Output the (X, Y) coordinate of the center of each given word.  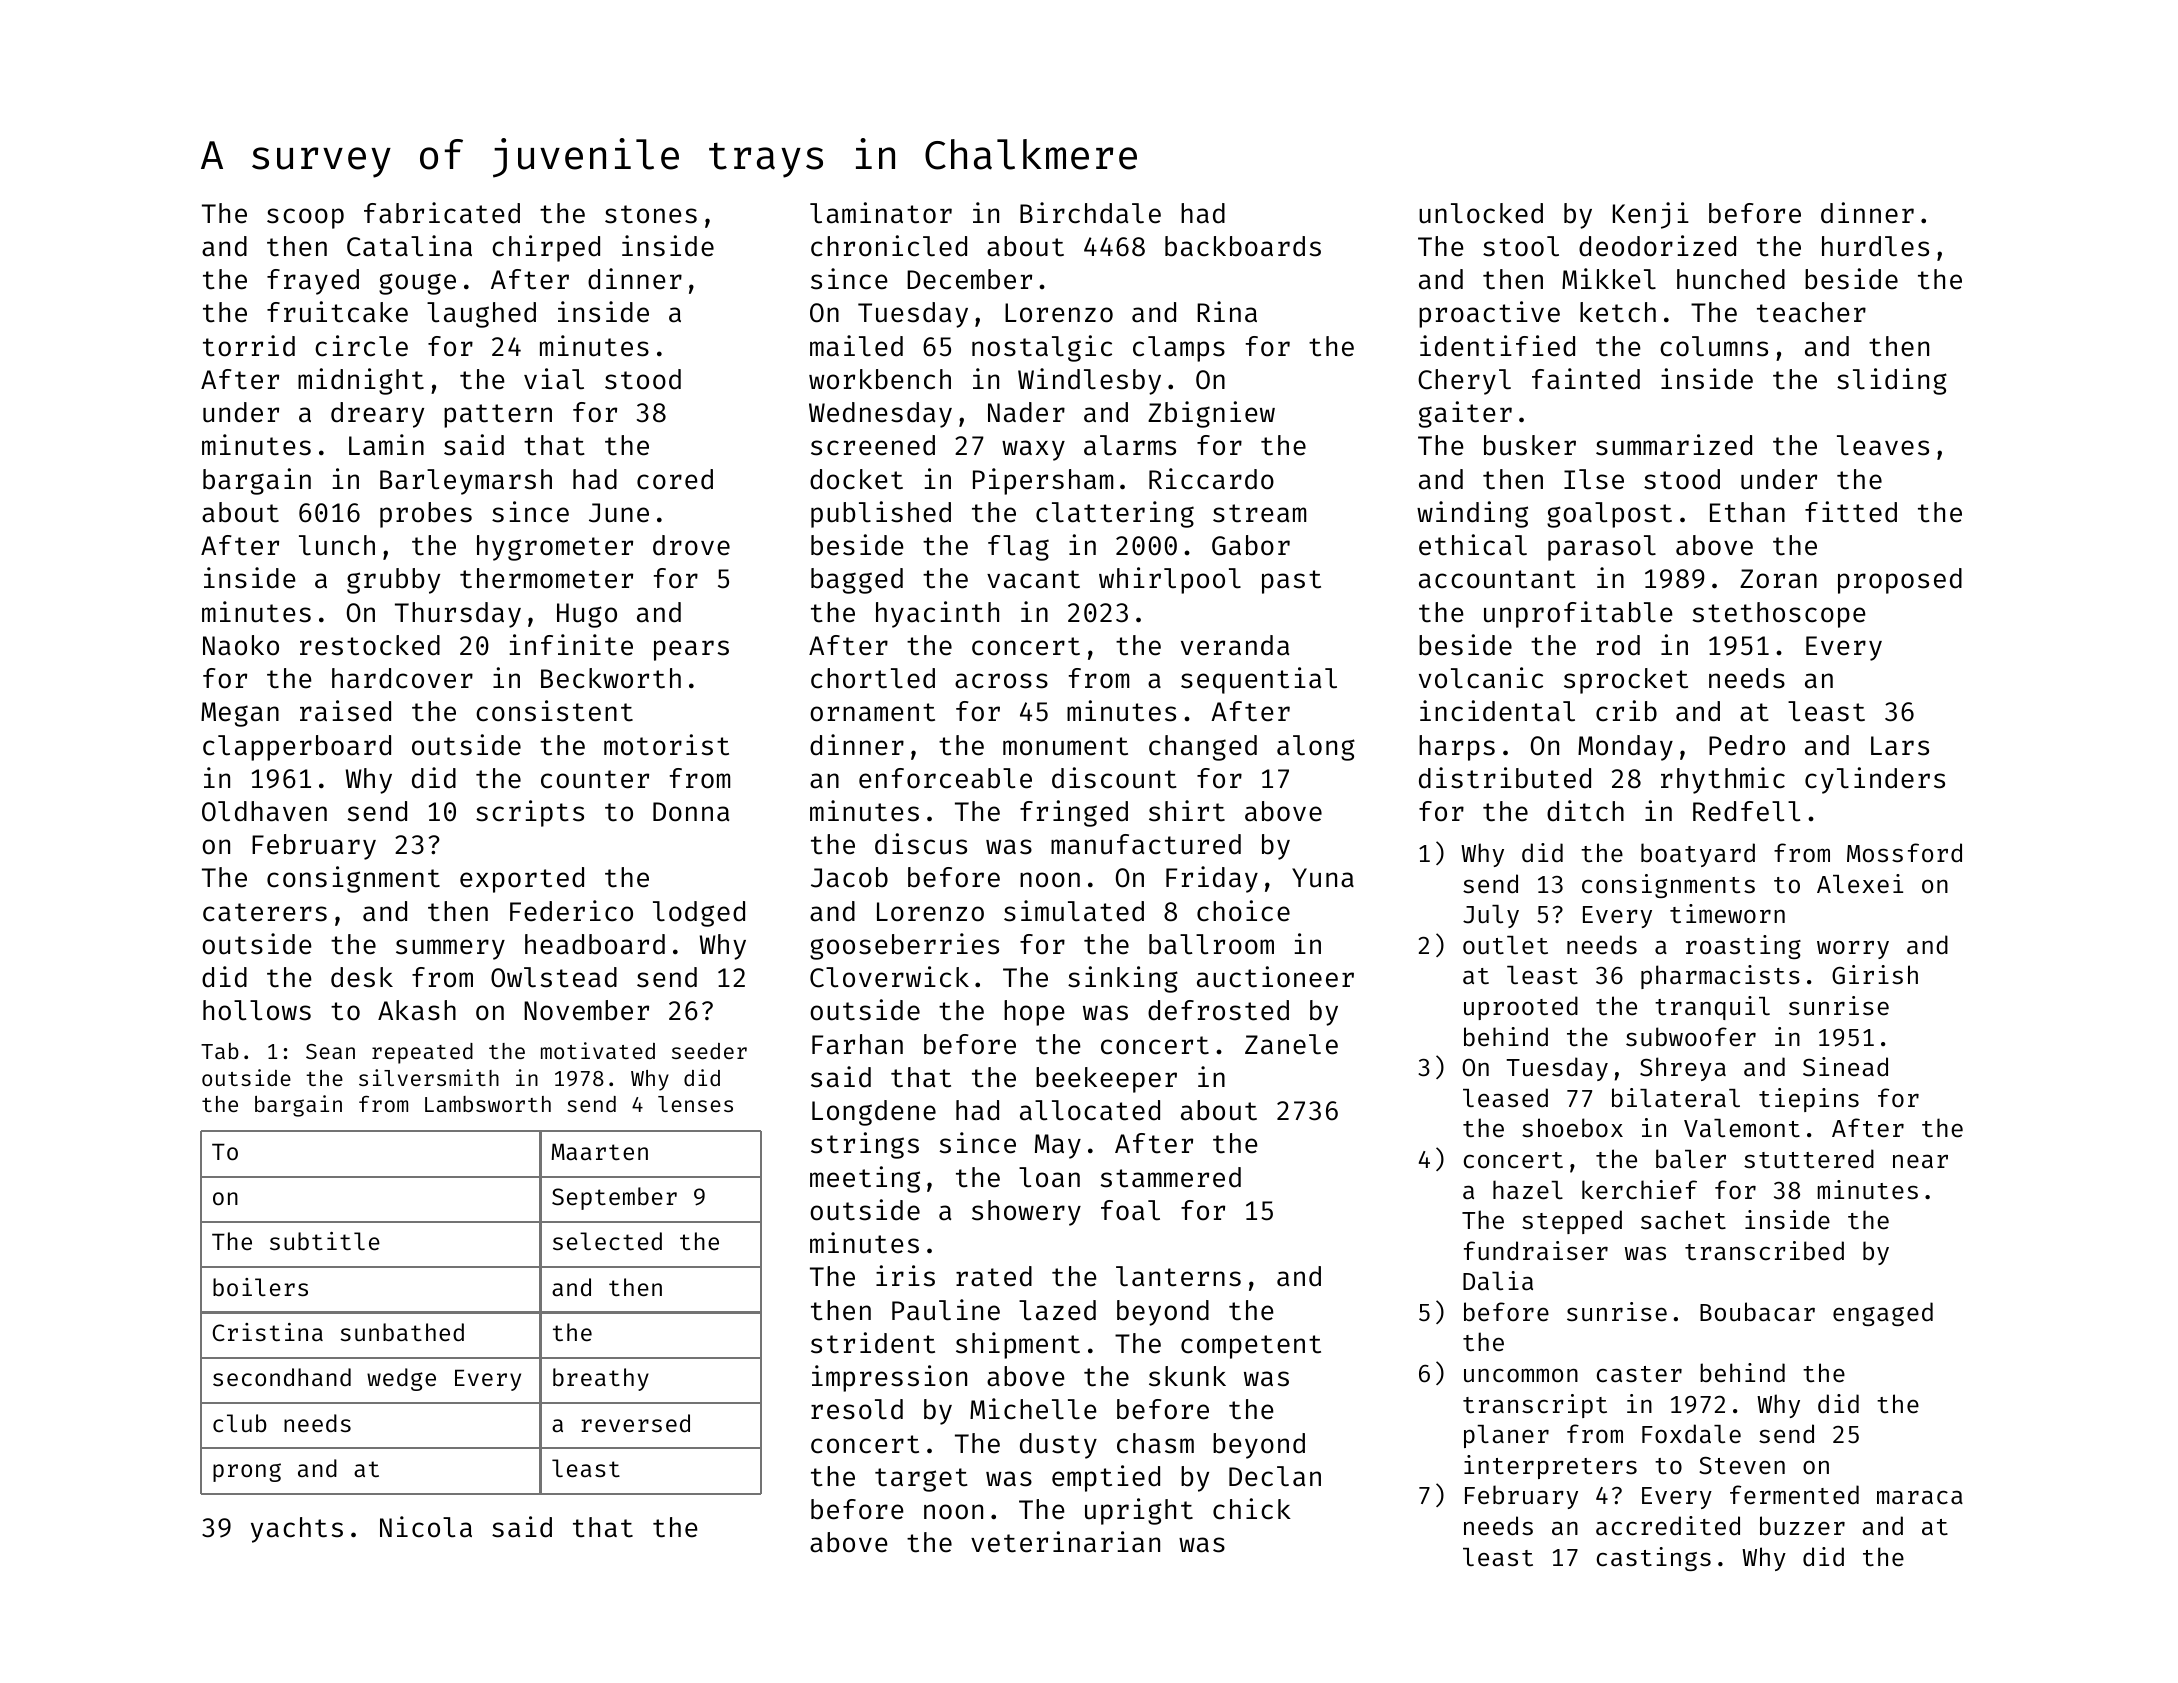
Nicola (426, 1527)
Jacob (849, 877)
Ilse (1594, 479)
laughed (481, 315)
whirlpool (1170, 580)
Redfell (1747, 811)
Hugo (587, 615)
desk (362, 977)
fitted (1851, 512)
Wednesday (880, 415)
